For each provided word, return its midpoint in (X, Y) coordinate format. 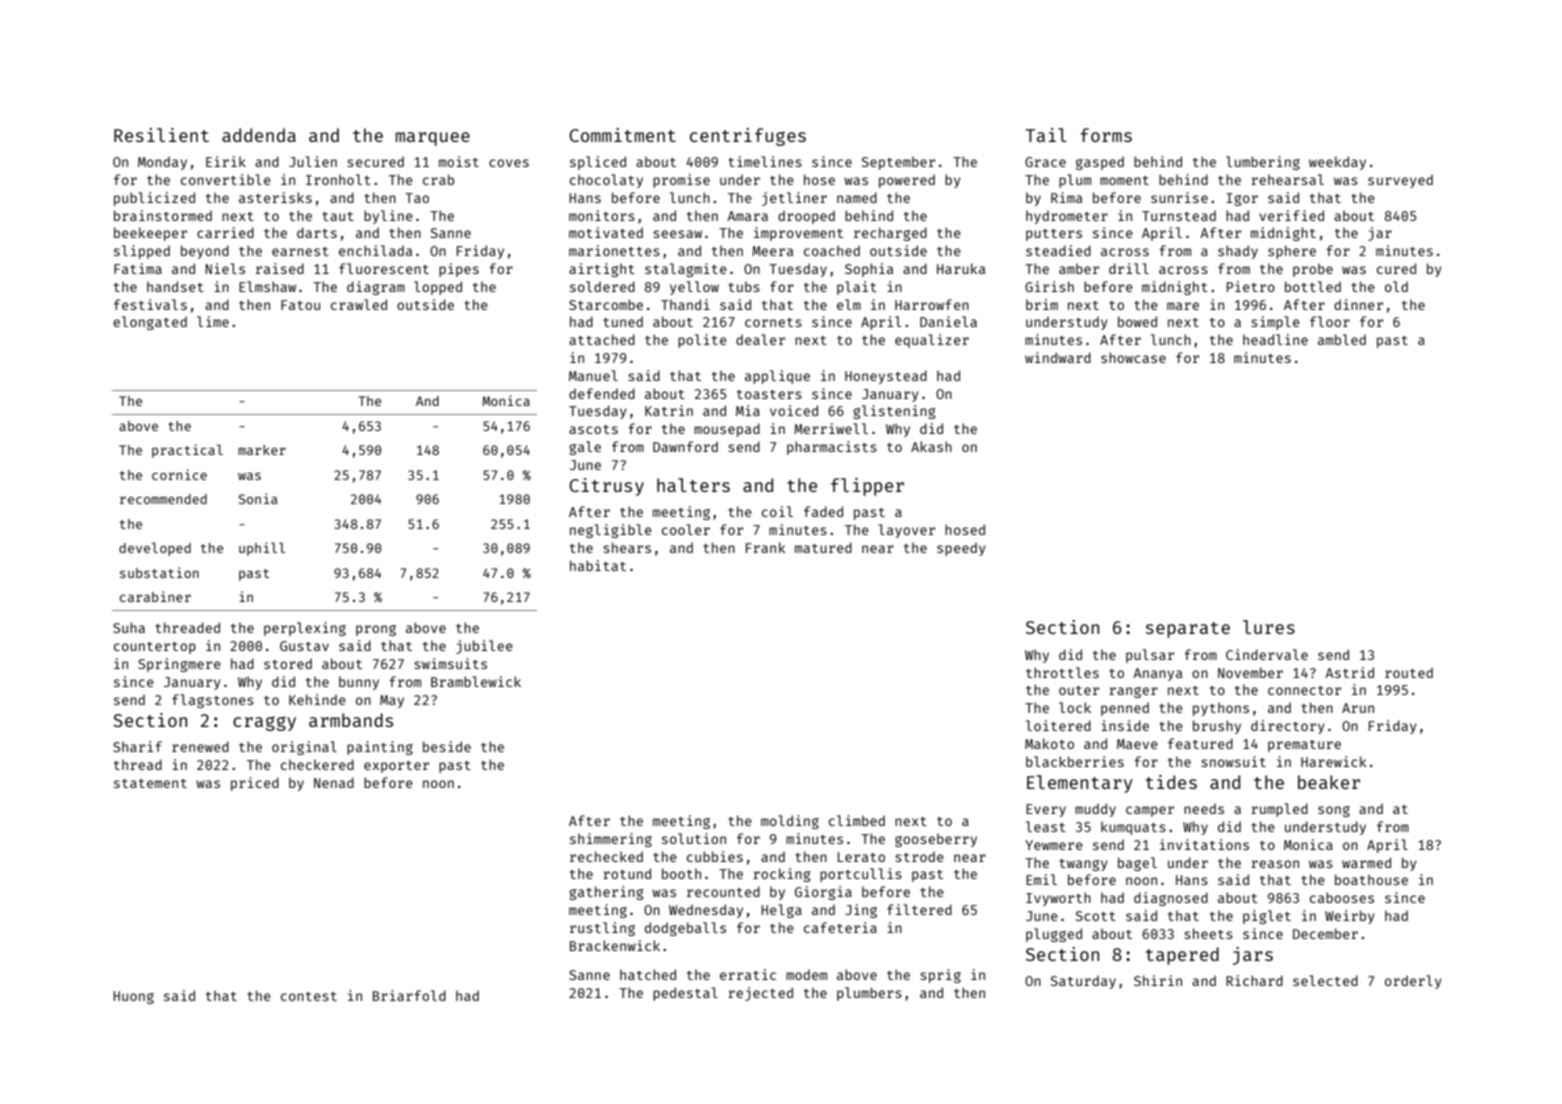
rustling (602, 929)
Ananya (1157, 674)
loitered (1058, 725)
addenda (259, 135)
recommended (163, 499)
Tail (1046, 135)
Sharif (137, 746)
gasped (1100, 163)
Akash (931, 446)
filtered (919, 909)
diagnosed (1171, 899)
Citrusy (606, 487)
